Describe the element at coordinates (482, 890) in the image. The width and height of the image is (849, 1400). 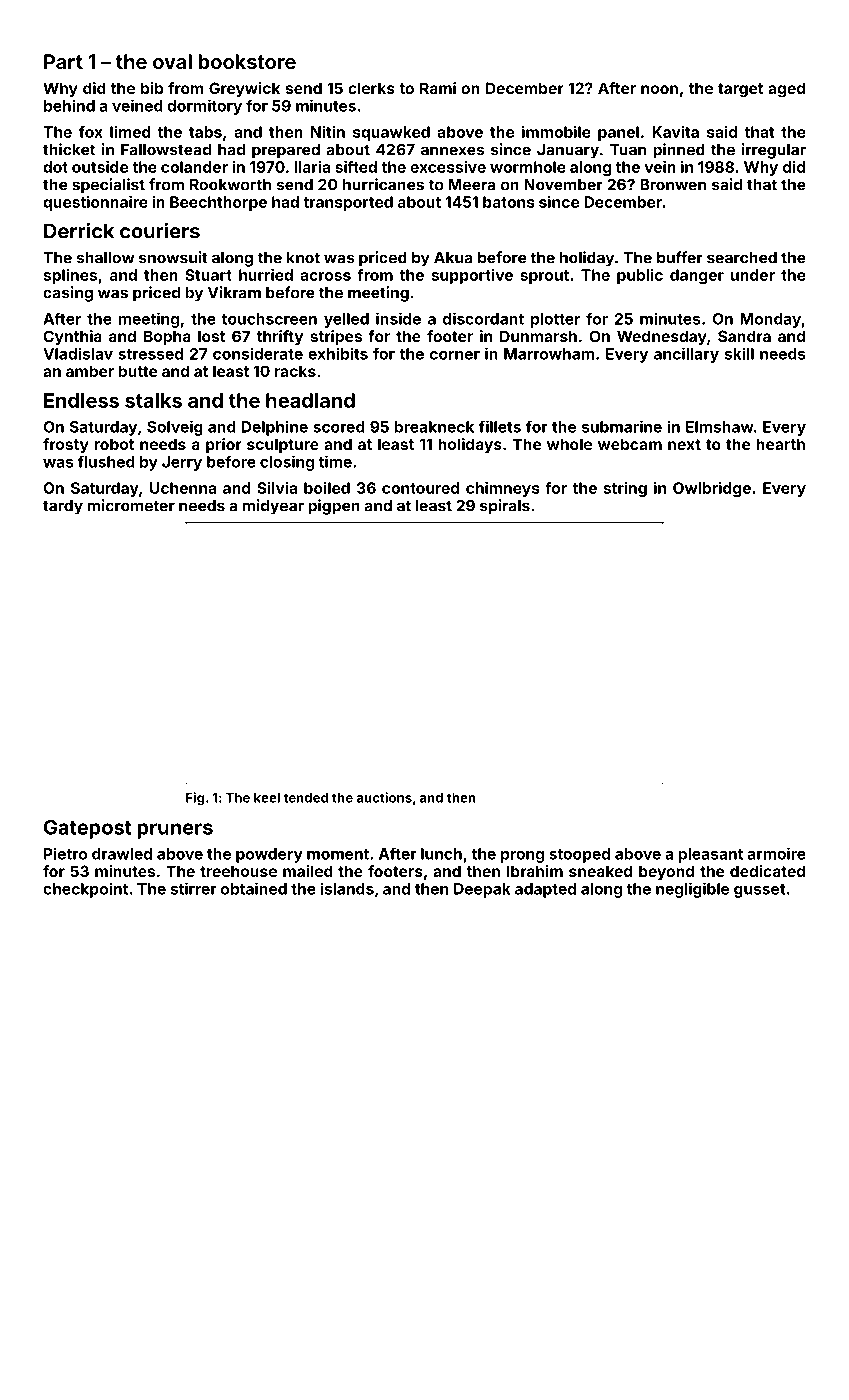
I see `Deepak` at that location.
